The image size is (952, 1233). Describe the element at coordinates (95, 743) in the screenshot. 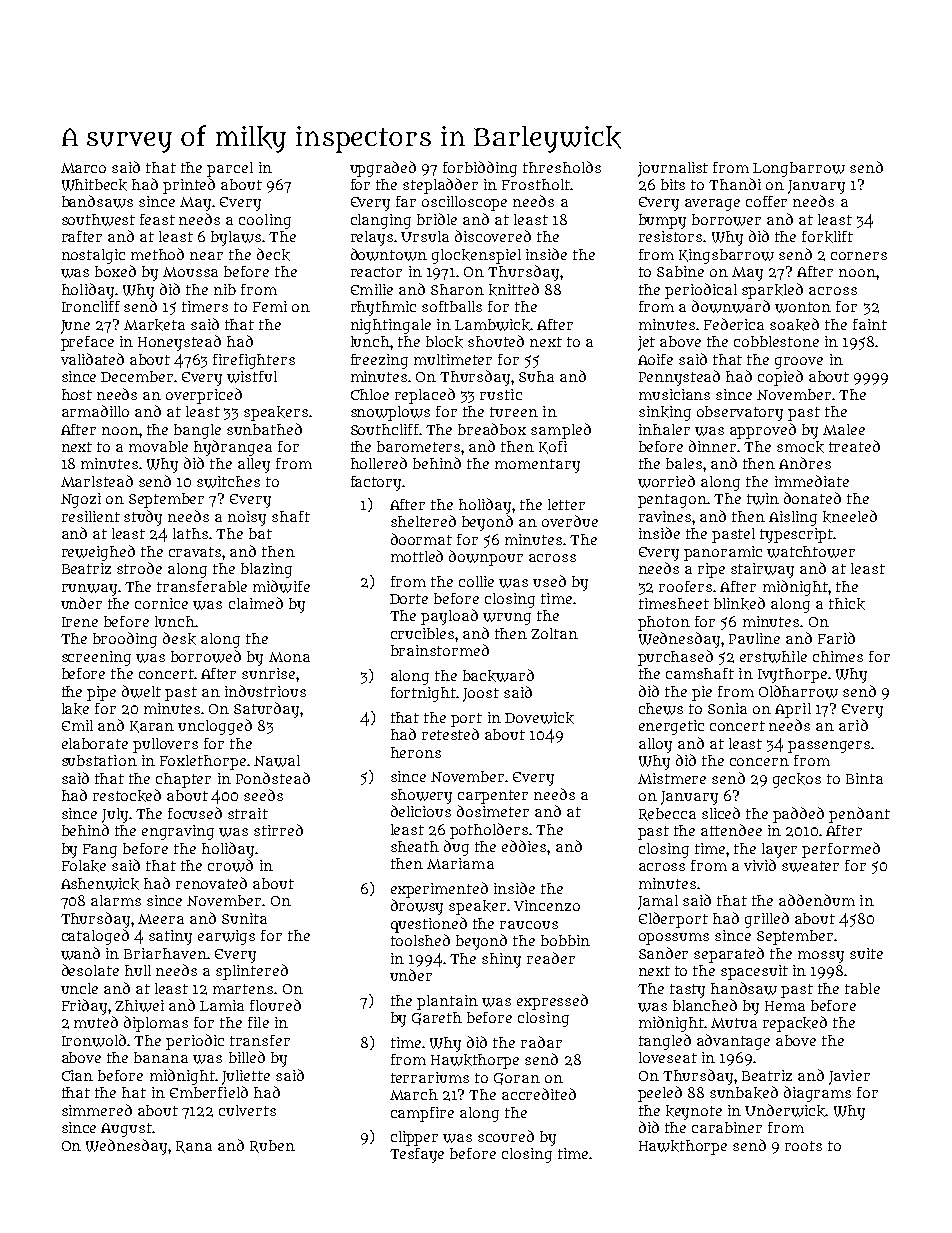

I see `elaborate` at that location.
